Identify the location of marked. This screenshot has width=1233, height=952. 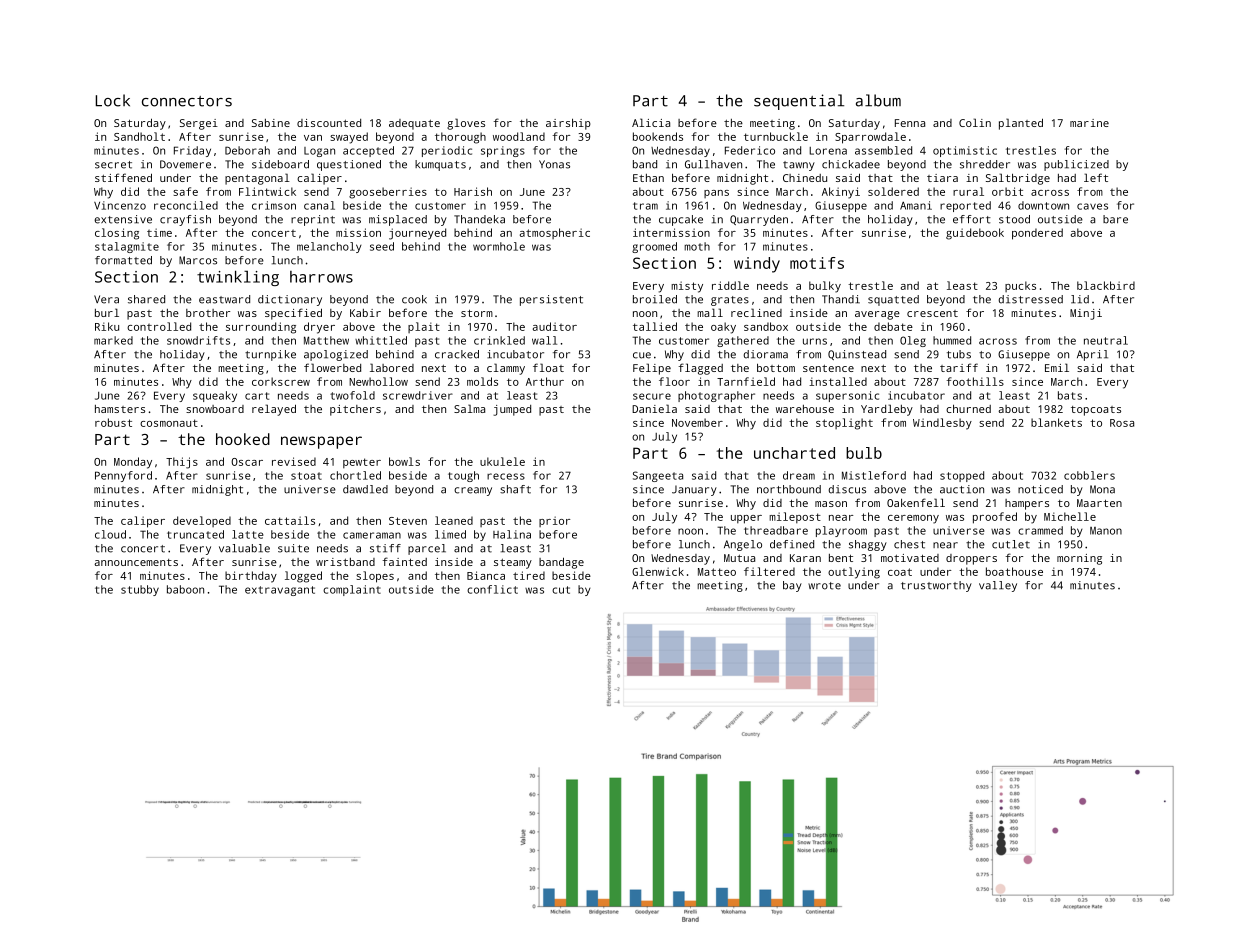
(113, 340).
